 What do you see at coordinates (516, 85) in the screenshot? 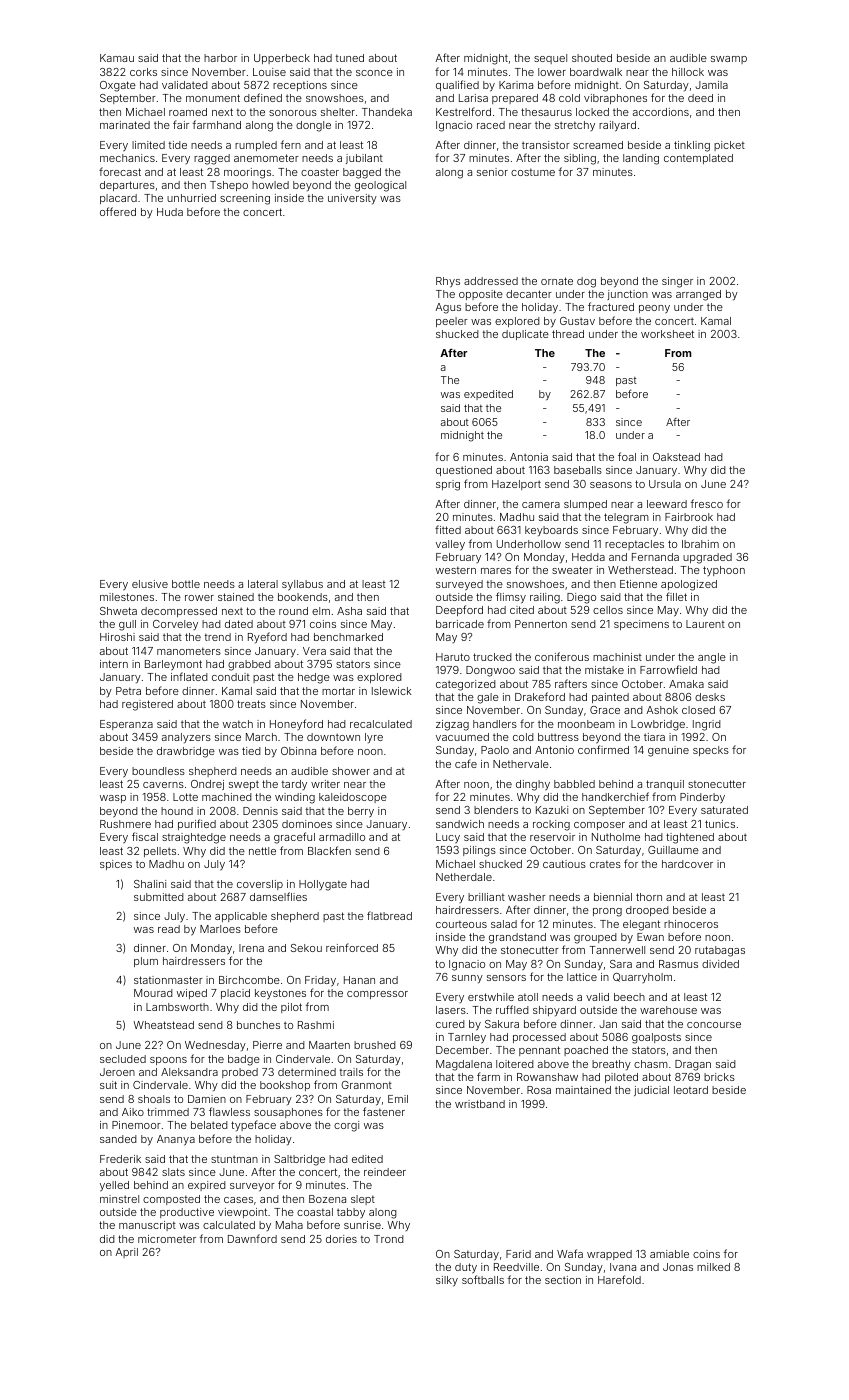
I see `Karima` at bounding box center [516, 85].
